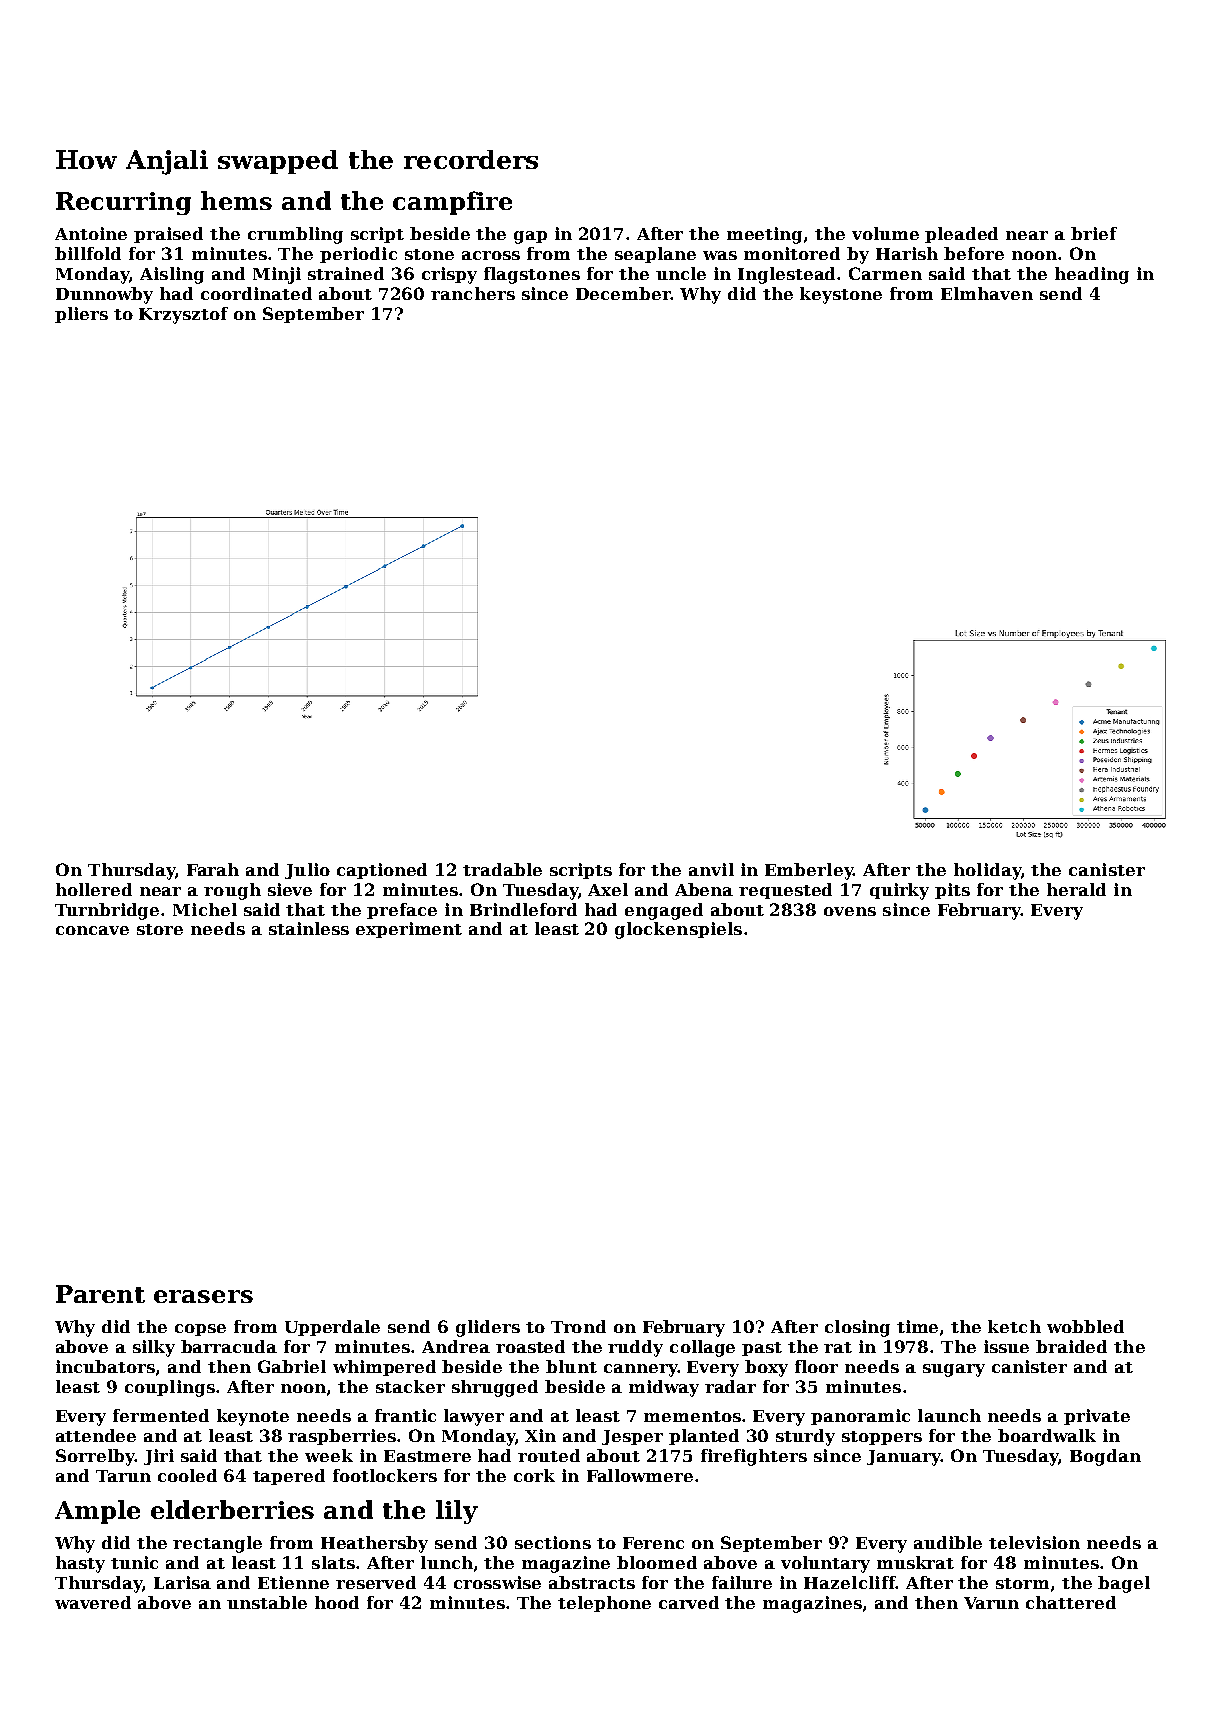 The image size is (1214, 1717). What do you see at coordinates (236, 200) in the page?
I see `hems` at bounding box center [236, 200].
